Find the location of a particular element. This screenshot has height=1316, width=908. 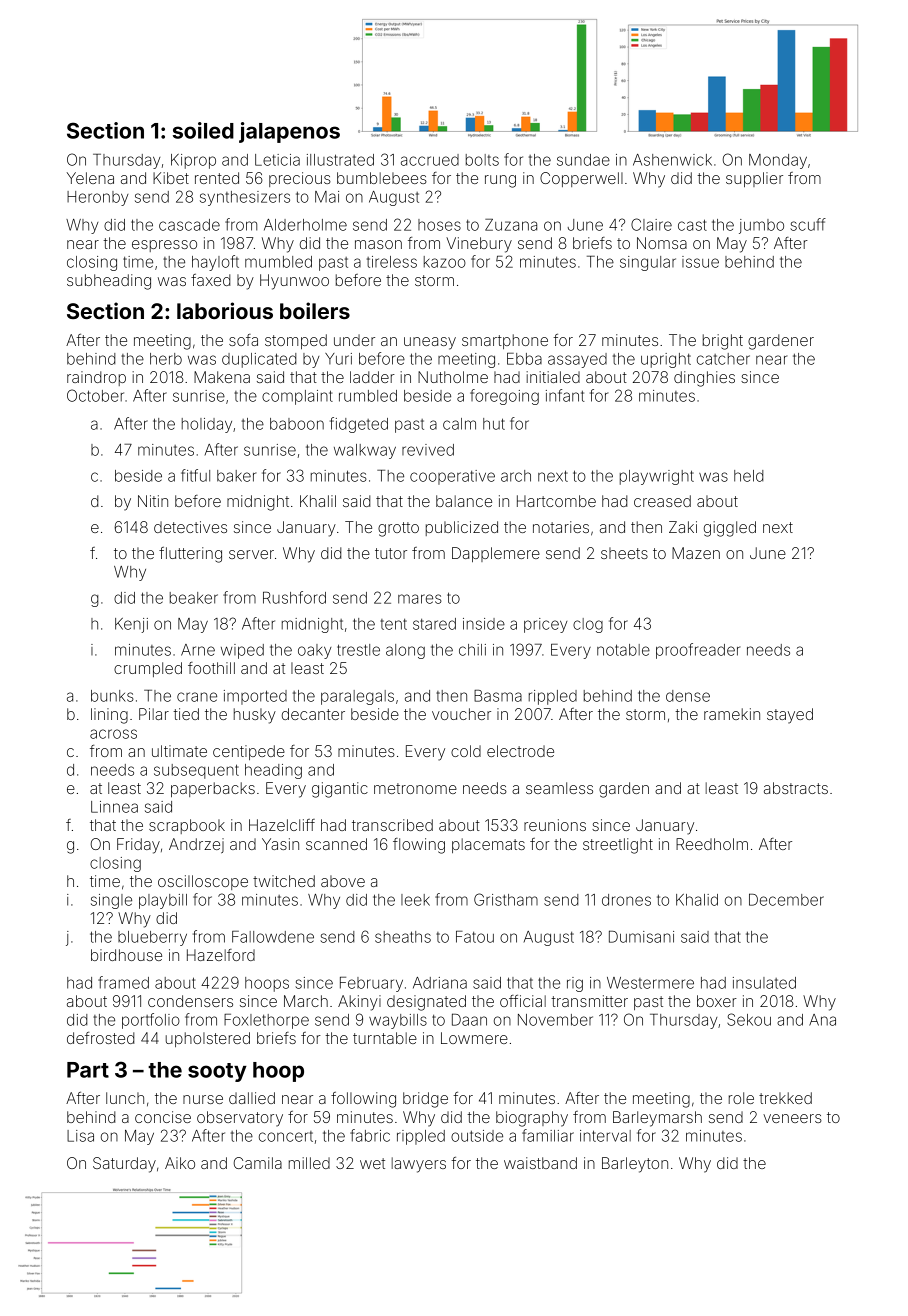

Zaki is located at coordinates (683, 527).
